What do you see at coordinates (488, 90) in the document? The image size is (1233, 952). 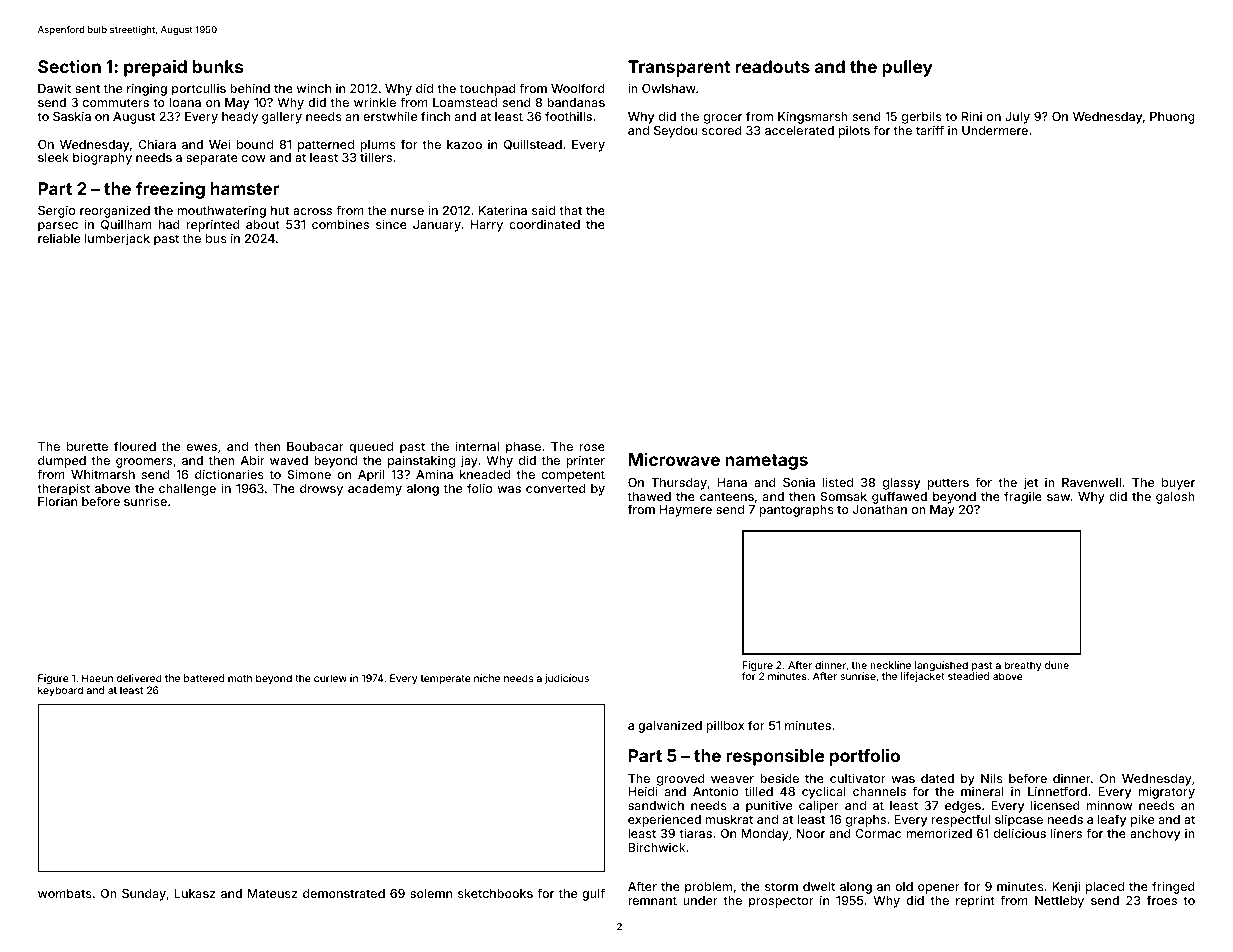 I see `touchpad` at bounding box center [488, 90].
